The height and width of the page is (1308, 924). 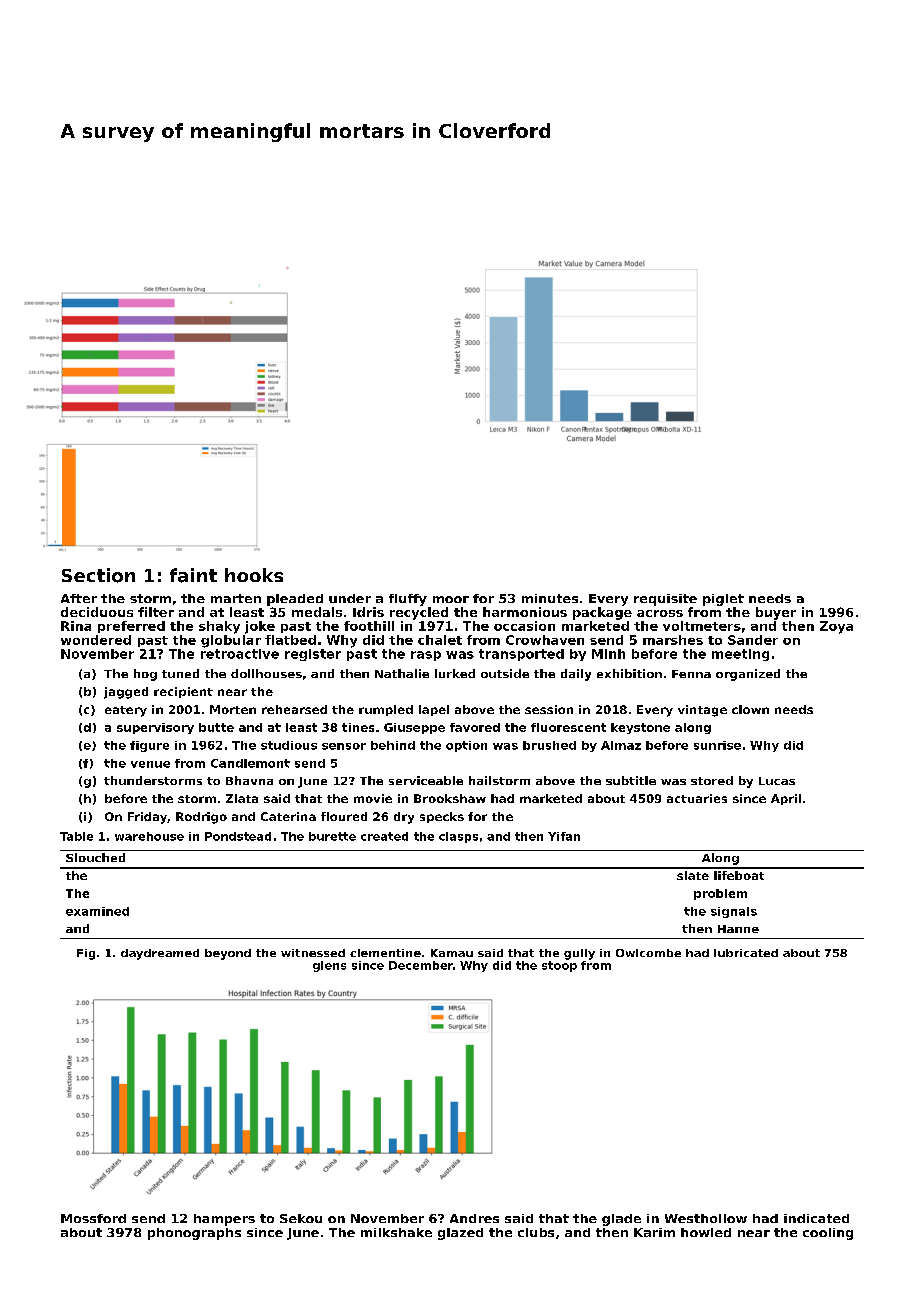 I want to click on chalet, so click(x=440, y=640).
